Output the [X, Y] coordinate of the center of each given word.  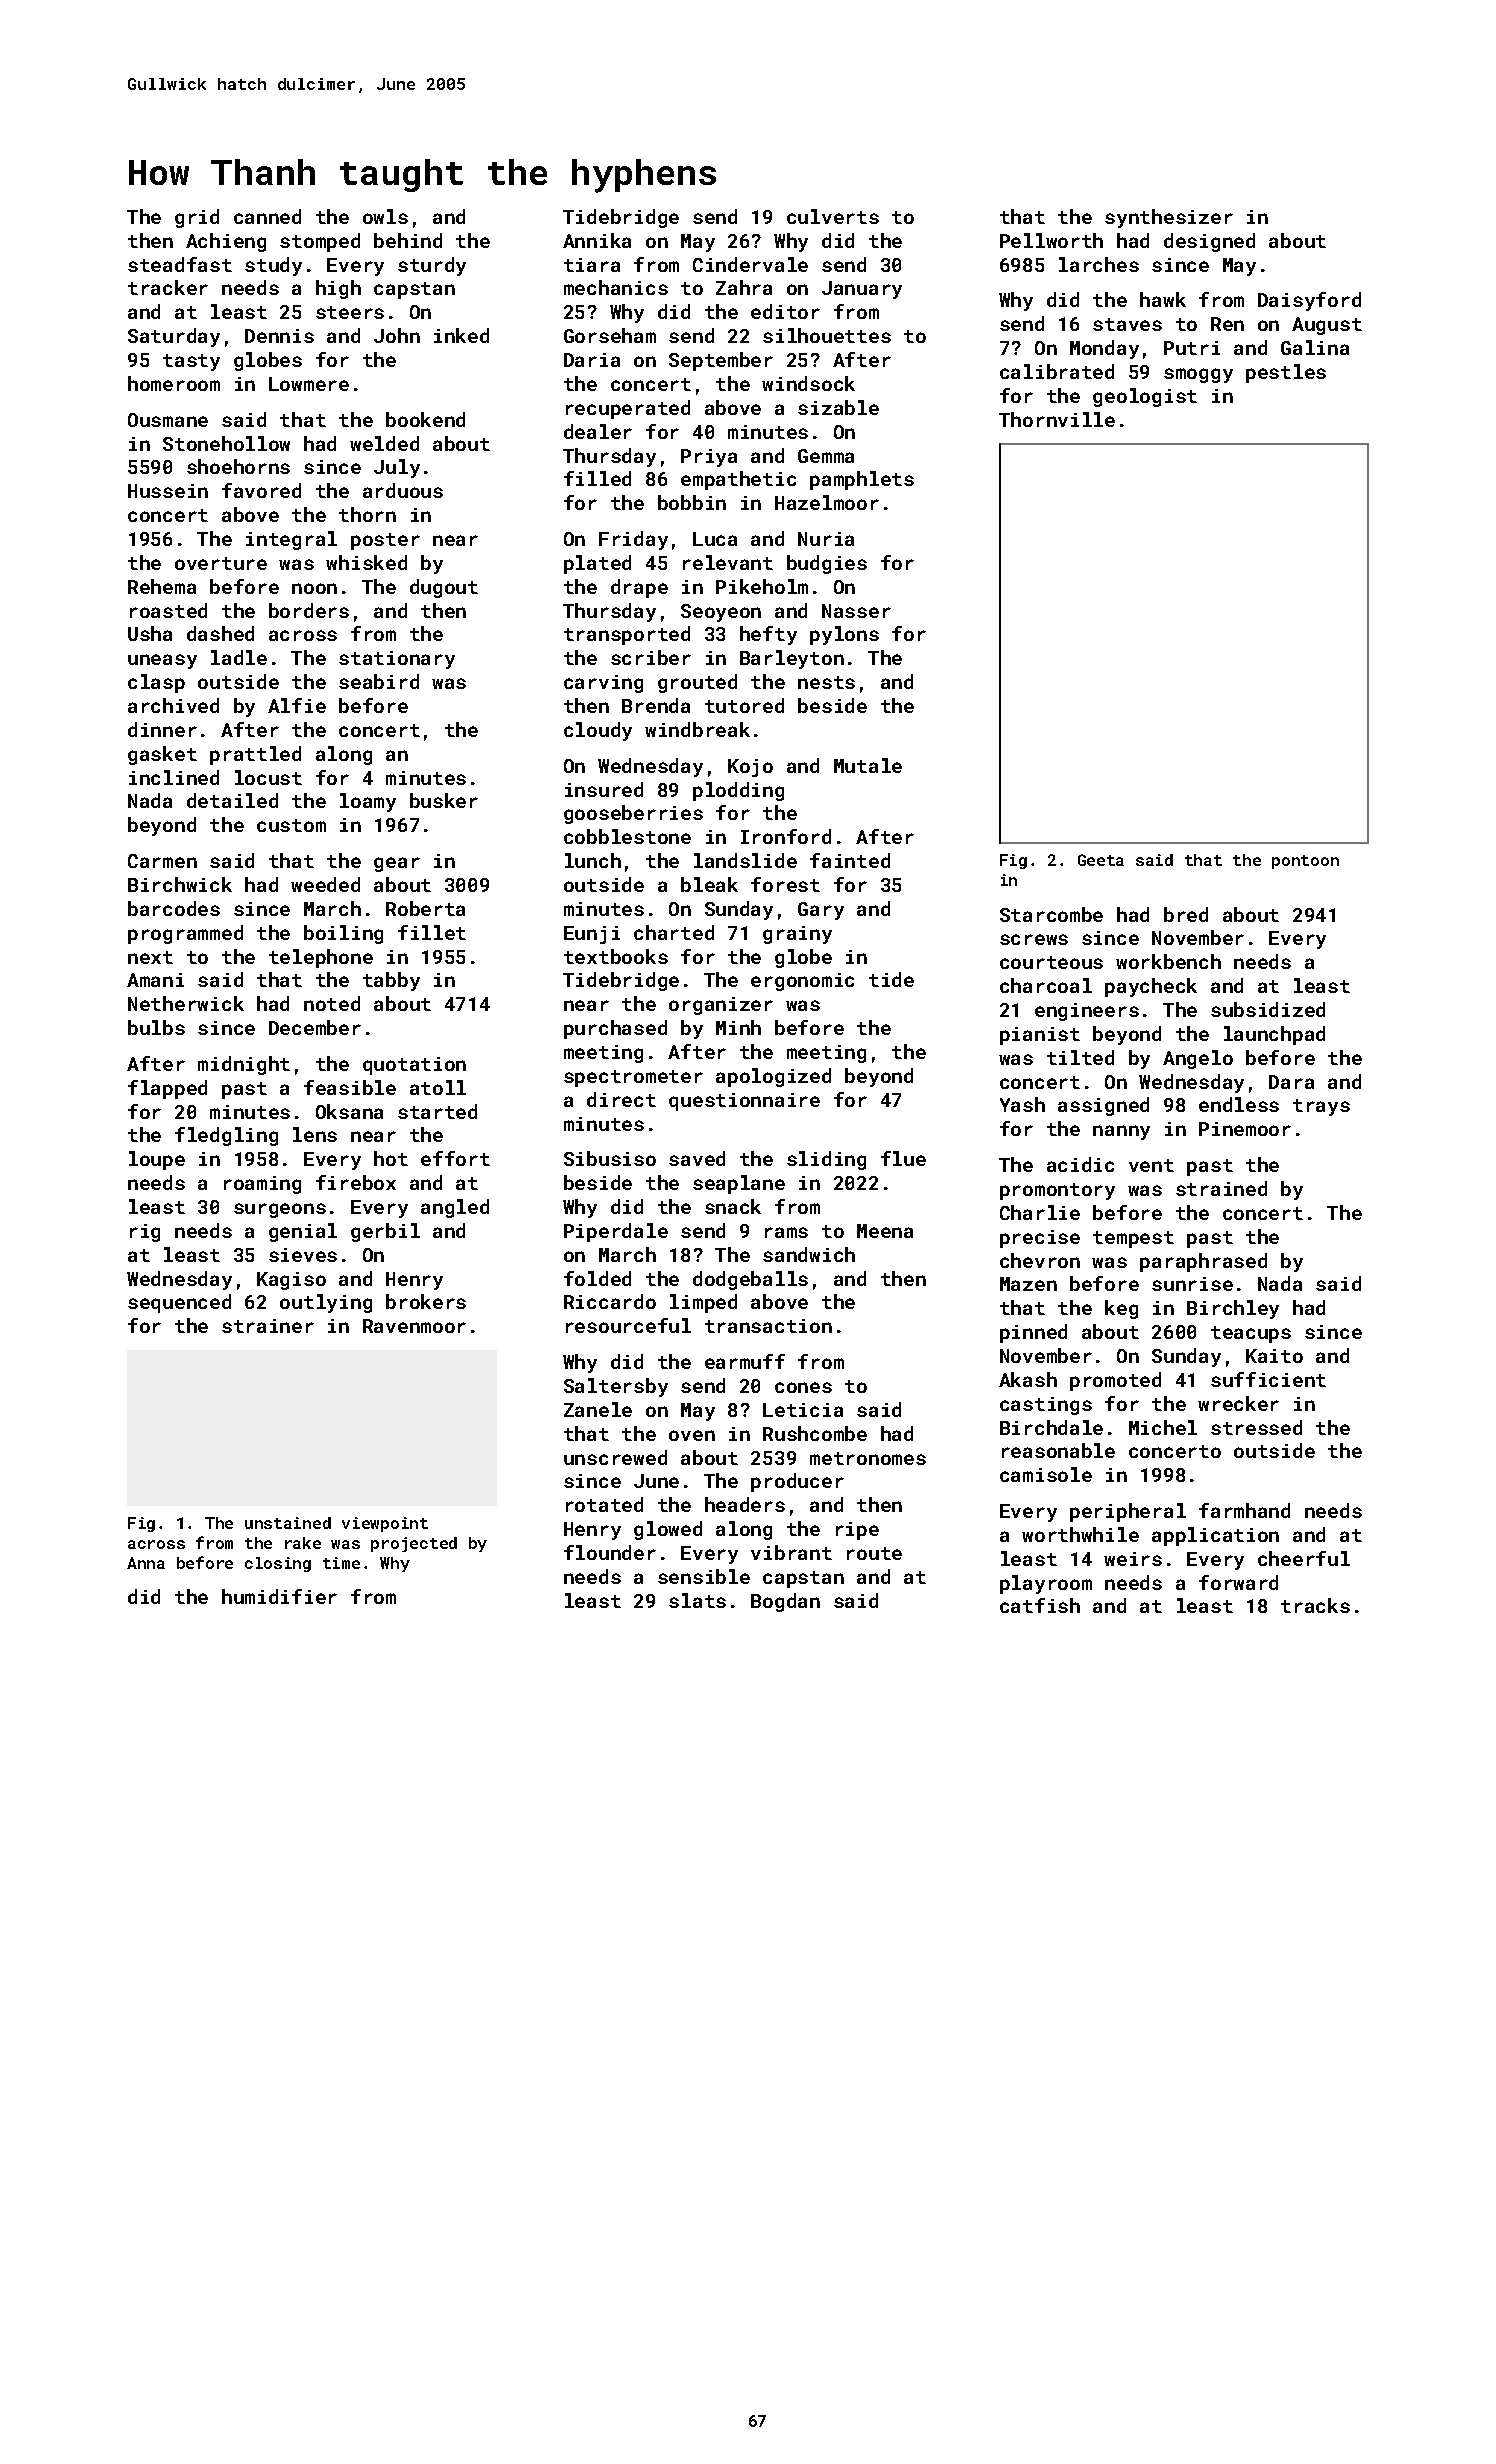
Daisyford [1309, 301]
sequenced [179, 1303]
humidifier [279, 1596]
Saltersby [616, 1387]
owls [385, 216]
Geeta [1101, 860]
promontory [1057, 1191]
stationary [397, 660]
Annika [597, 240]
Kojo [750, 768]
